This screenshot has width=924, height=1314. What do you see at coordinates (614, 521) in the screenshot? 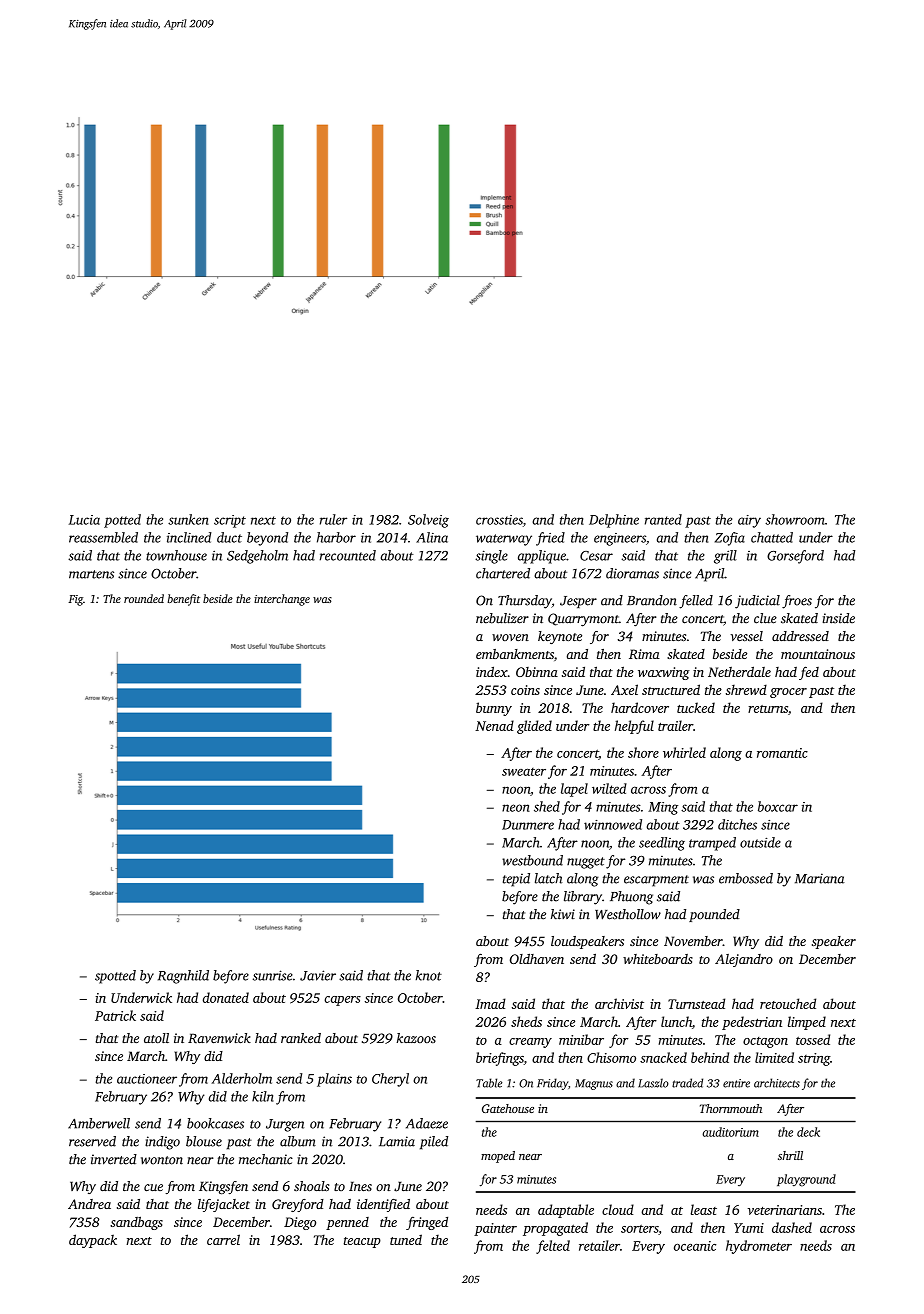
I see `Delphine` at bounding box center [614, 521].
